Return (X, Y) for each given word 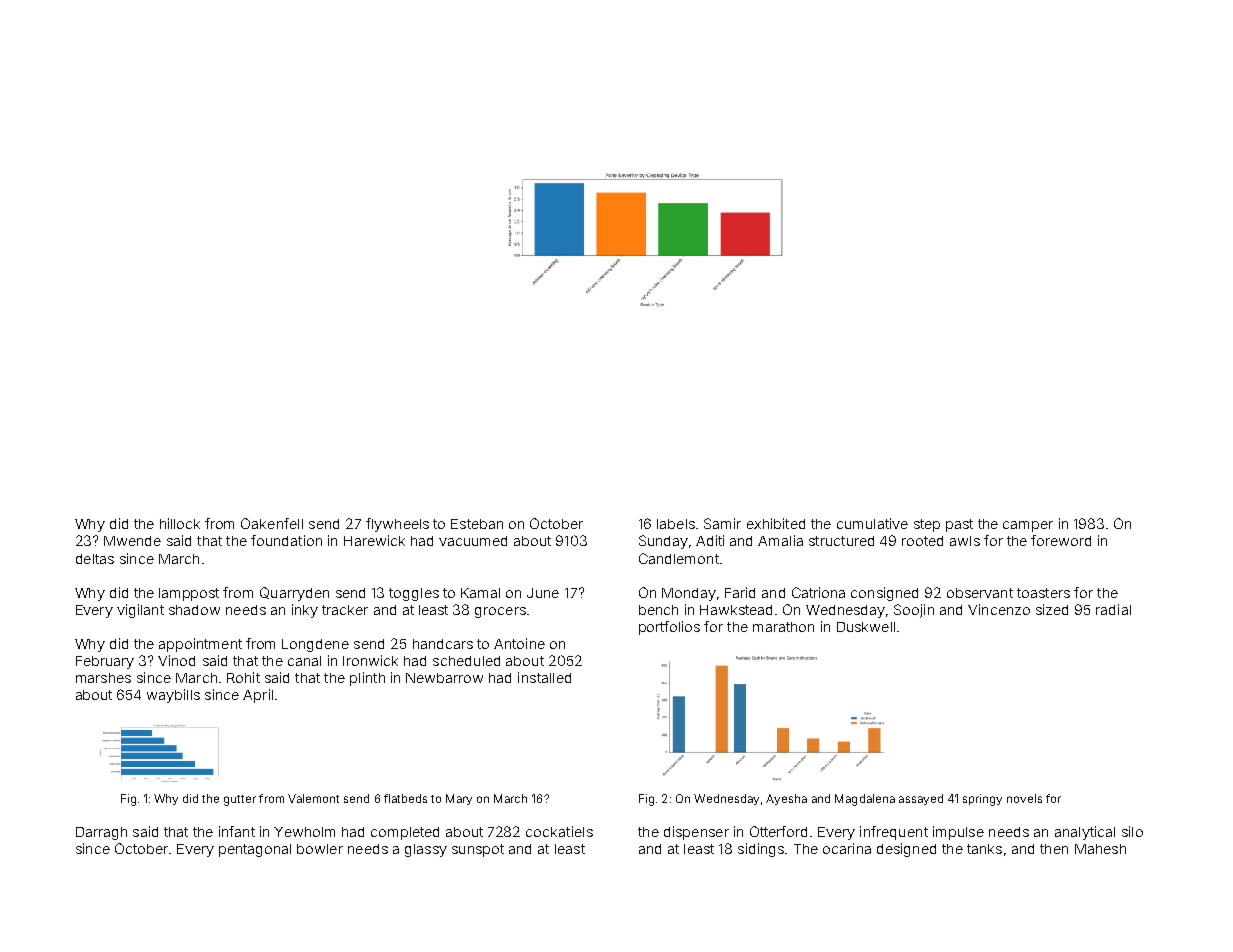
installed (544, 677)
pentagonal (255, 850)
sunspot (478, 850)
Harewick (374, 540)
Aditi (710, 540)
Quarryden (294, 594)
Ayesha (786, 799)
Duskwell (866, 627)
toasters (1043, 593)
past (959, 525)
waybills (173, 696)
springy (982, 800)
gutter (240, 800)
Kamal (480, 593)
